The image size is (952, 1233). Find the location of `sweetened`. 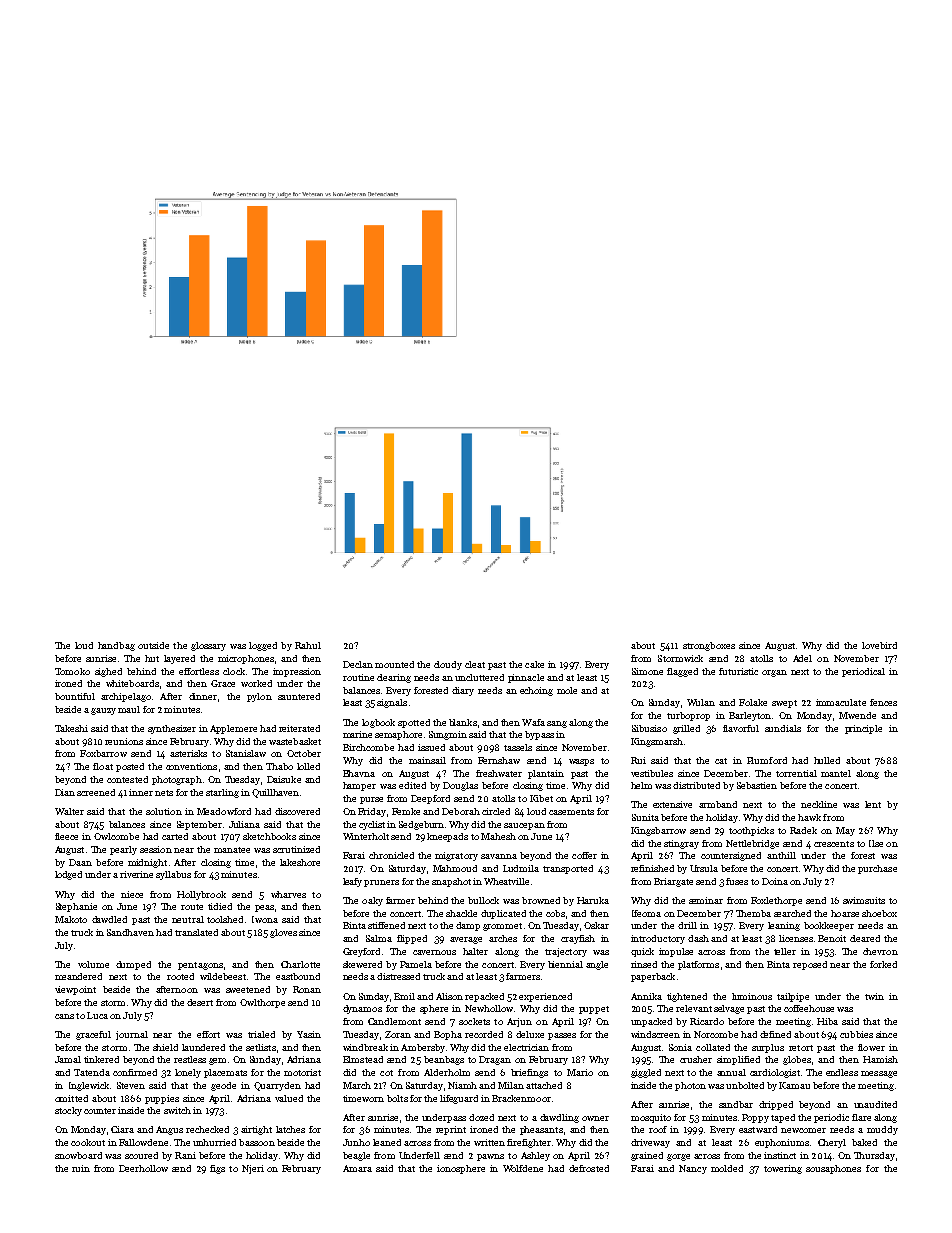

sweetened is located at coordinates (248, 989).
